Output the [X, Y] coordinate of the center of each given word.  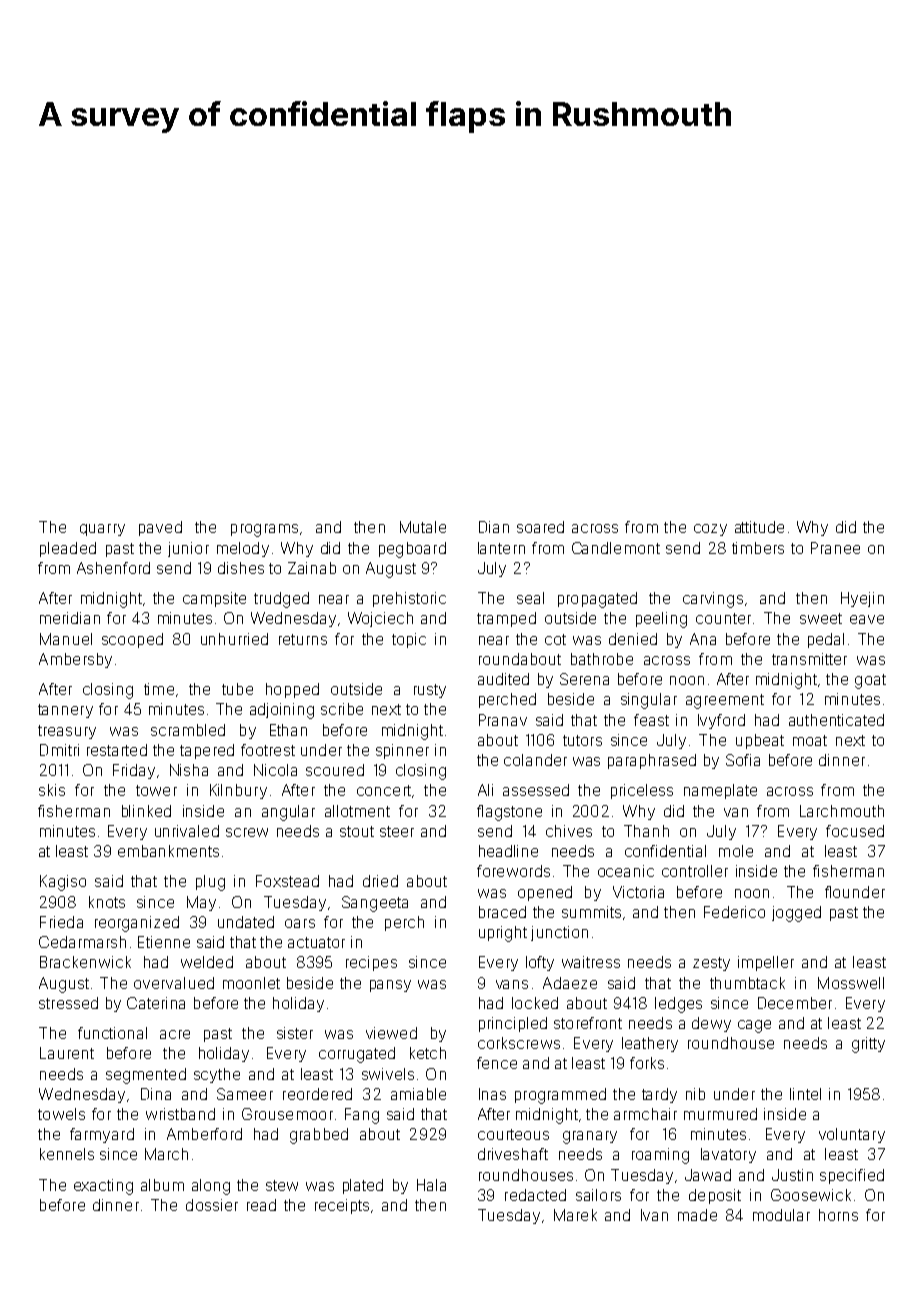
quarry [102, 530]
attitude [759, 527]
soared [540, 527]
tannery [65, 711]
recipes [371, 963]
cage [754, 1026]
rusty [430, 691]
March [166, 1154]
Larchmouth [842, 811]
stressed [68, 1003]
